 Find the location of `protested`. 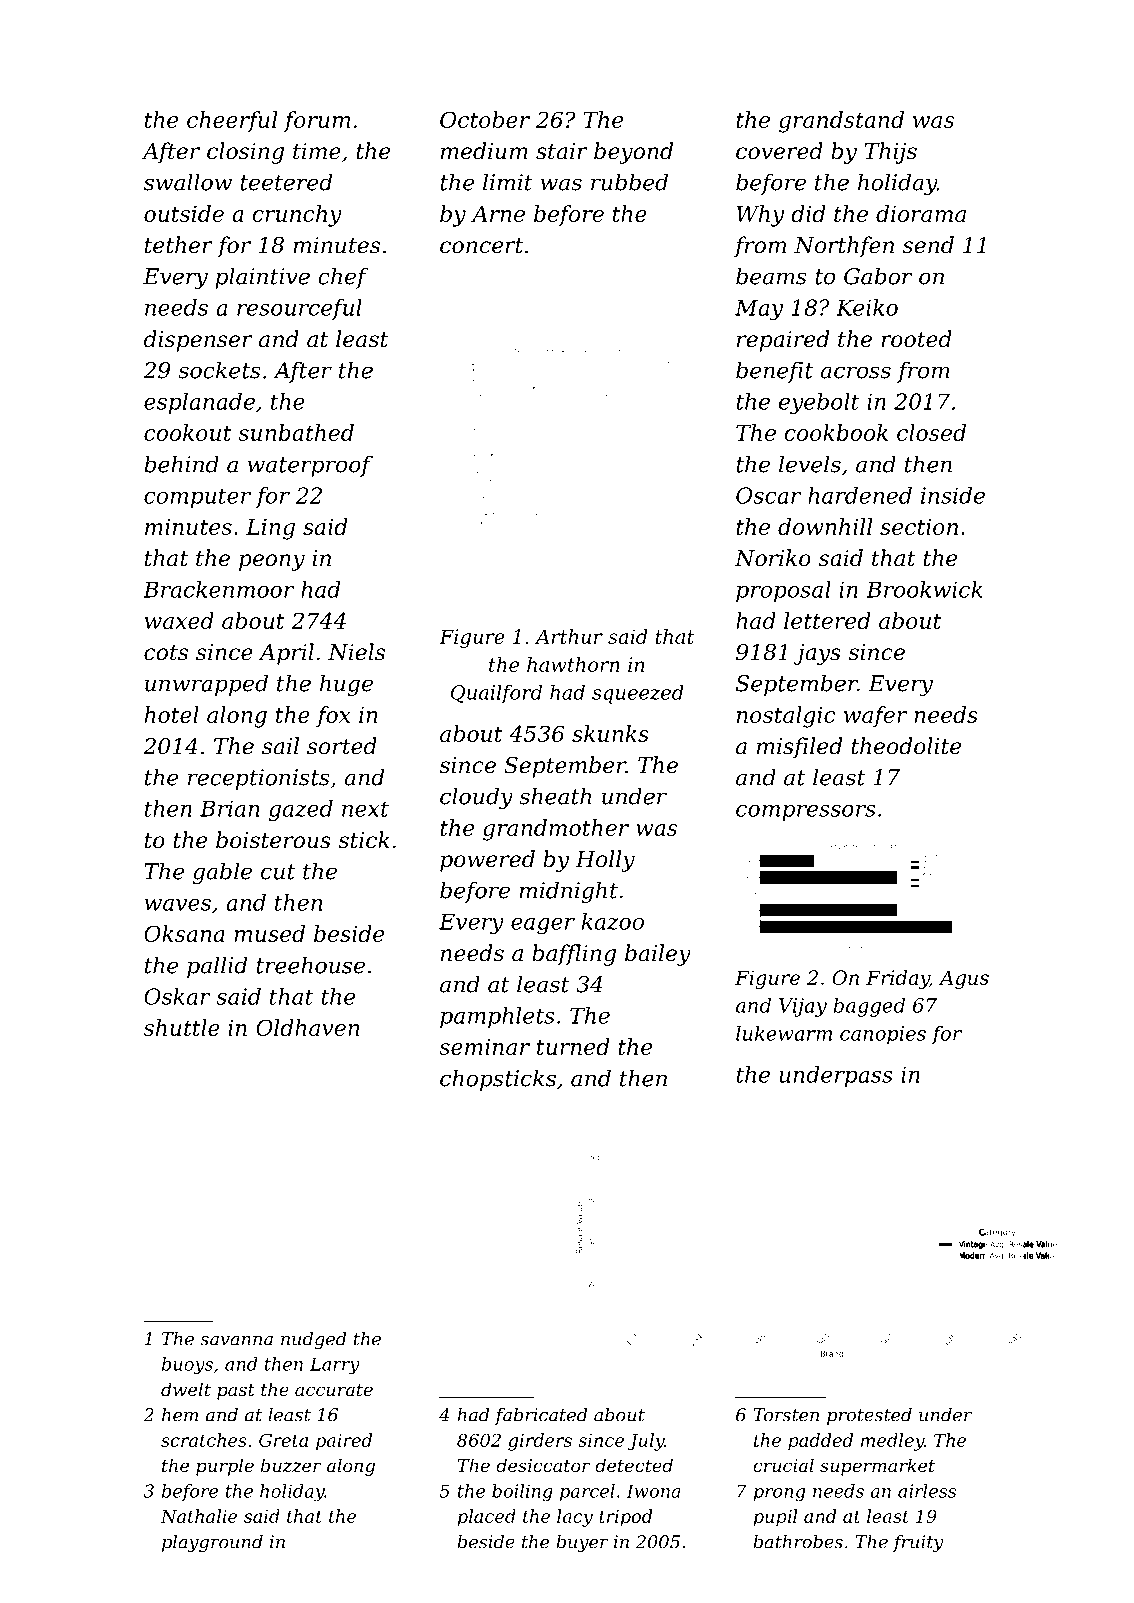

protested is located at coordinates (869, 1416).
